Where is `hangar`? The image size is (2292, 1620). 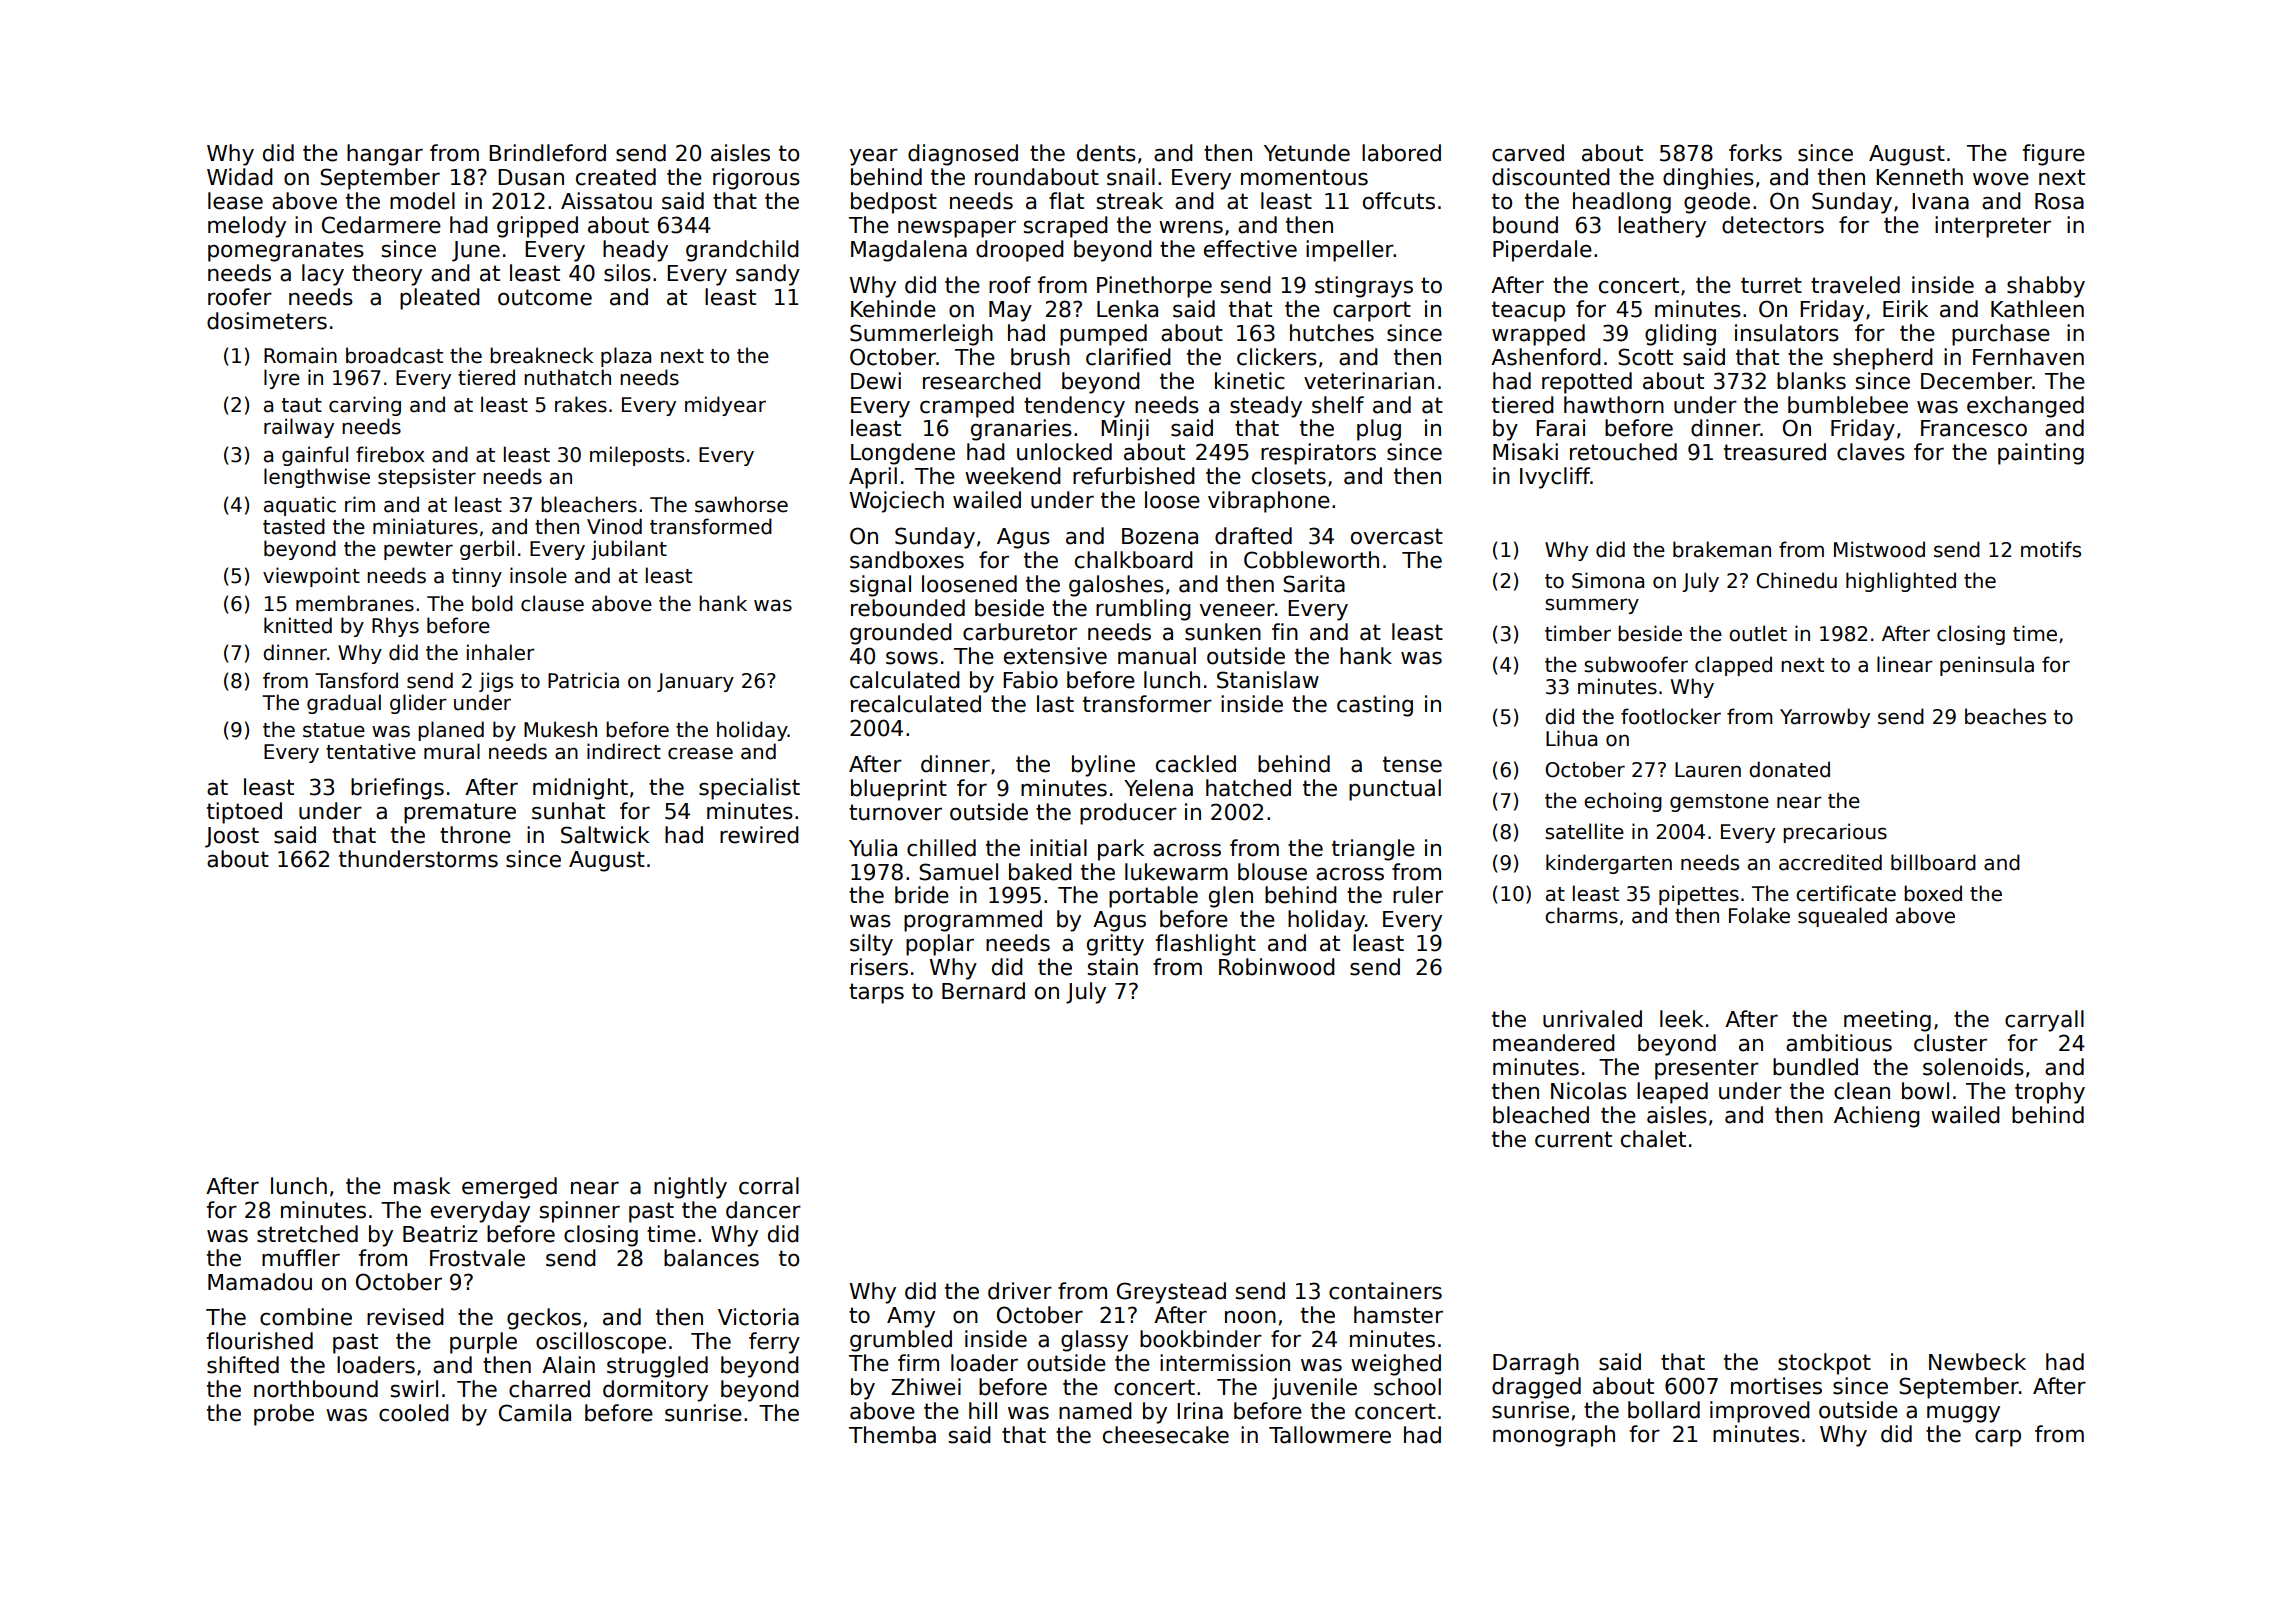 hangar is located at coordinates (385, 155).
